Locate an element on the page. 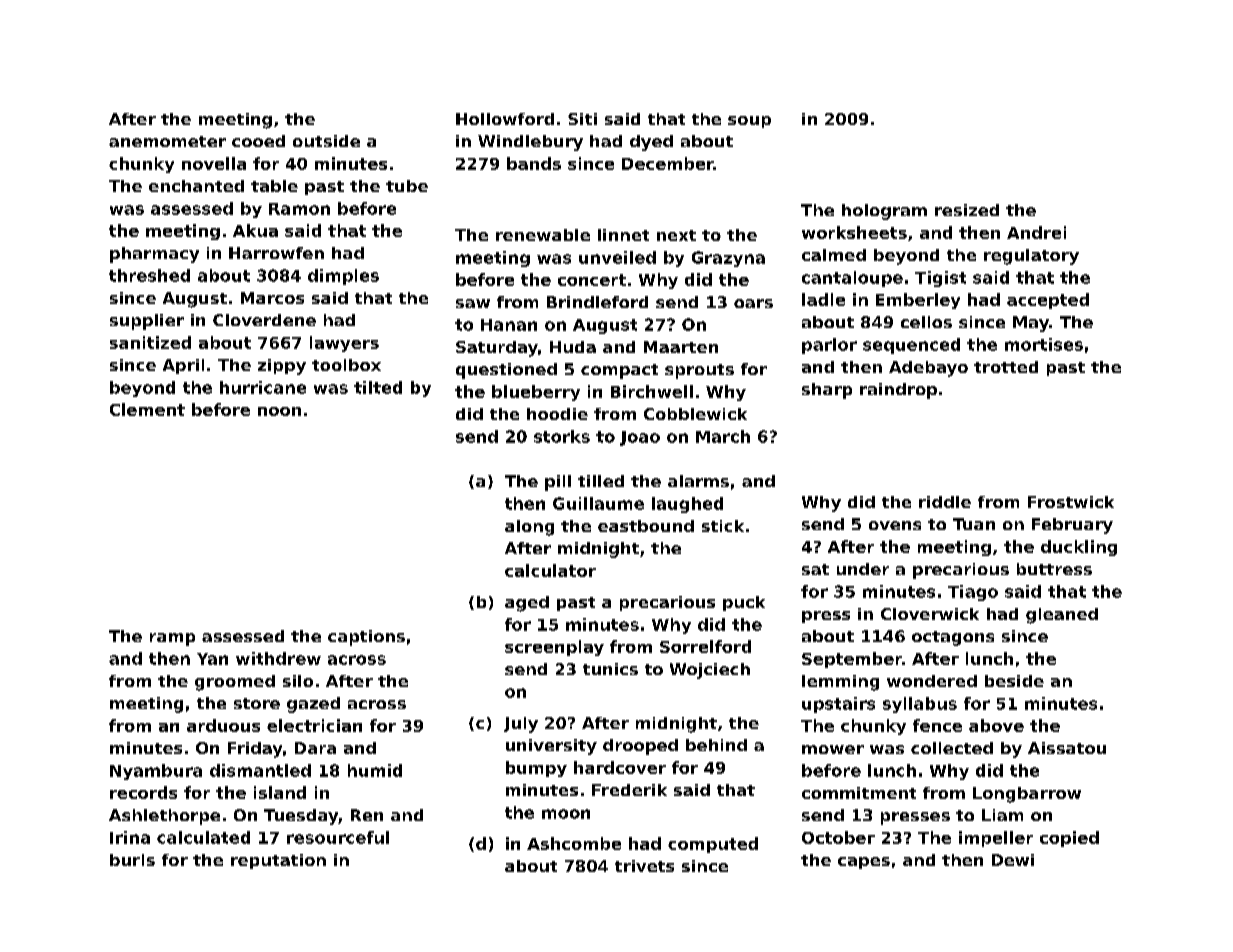  Tuan is located at coordinates (974, 524).
